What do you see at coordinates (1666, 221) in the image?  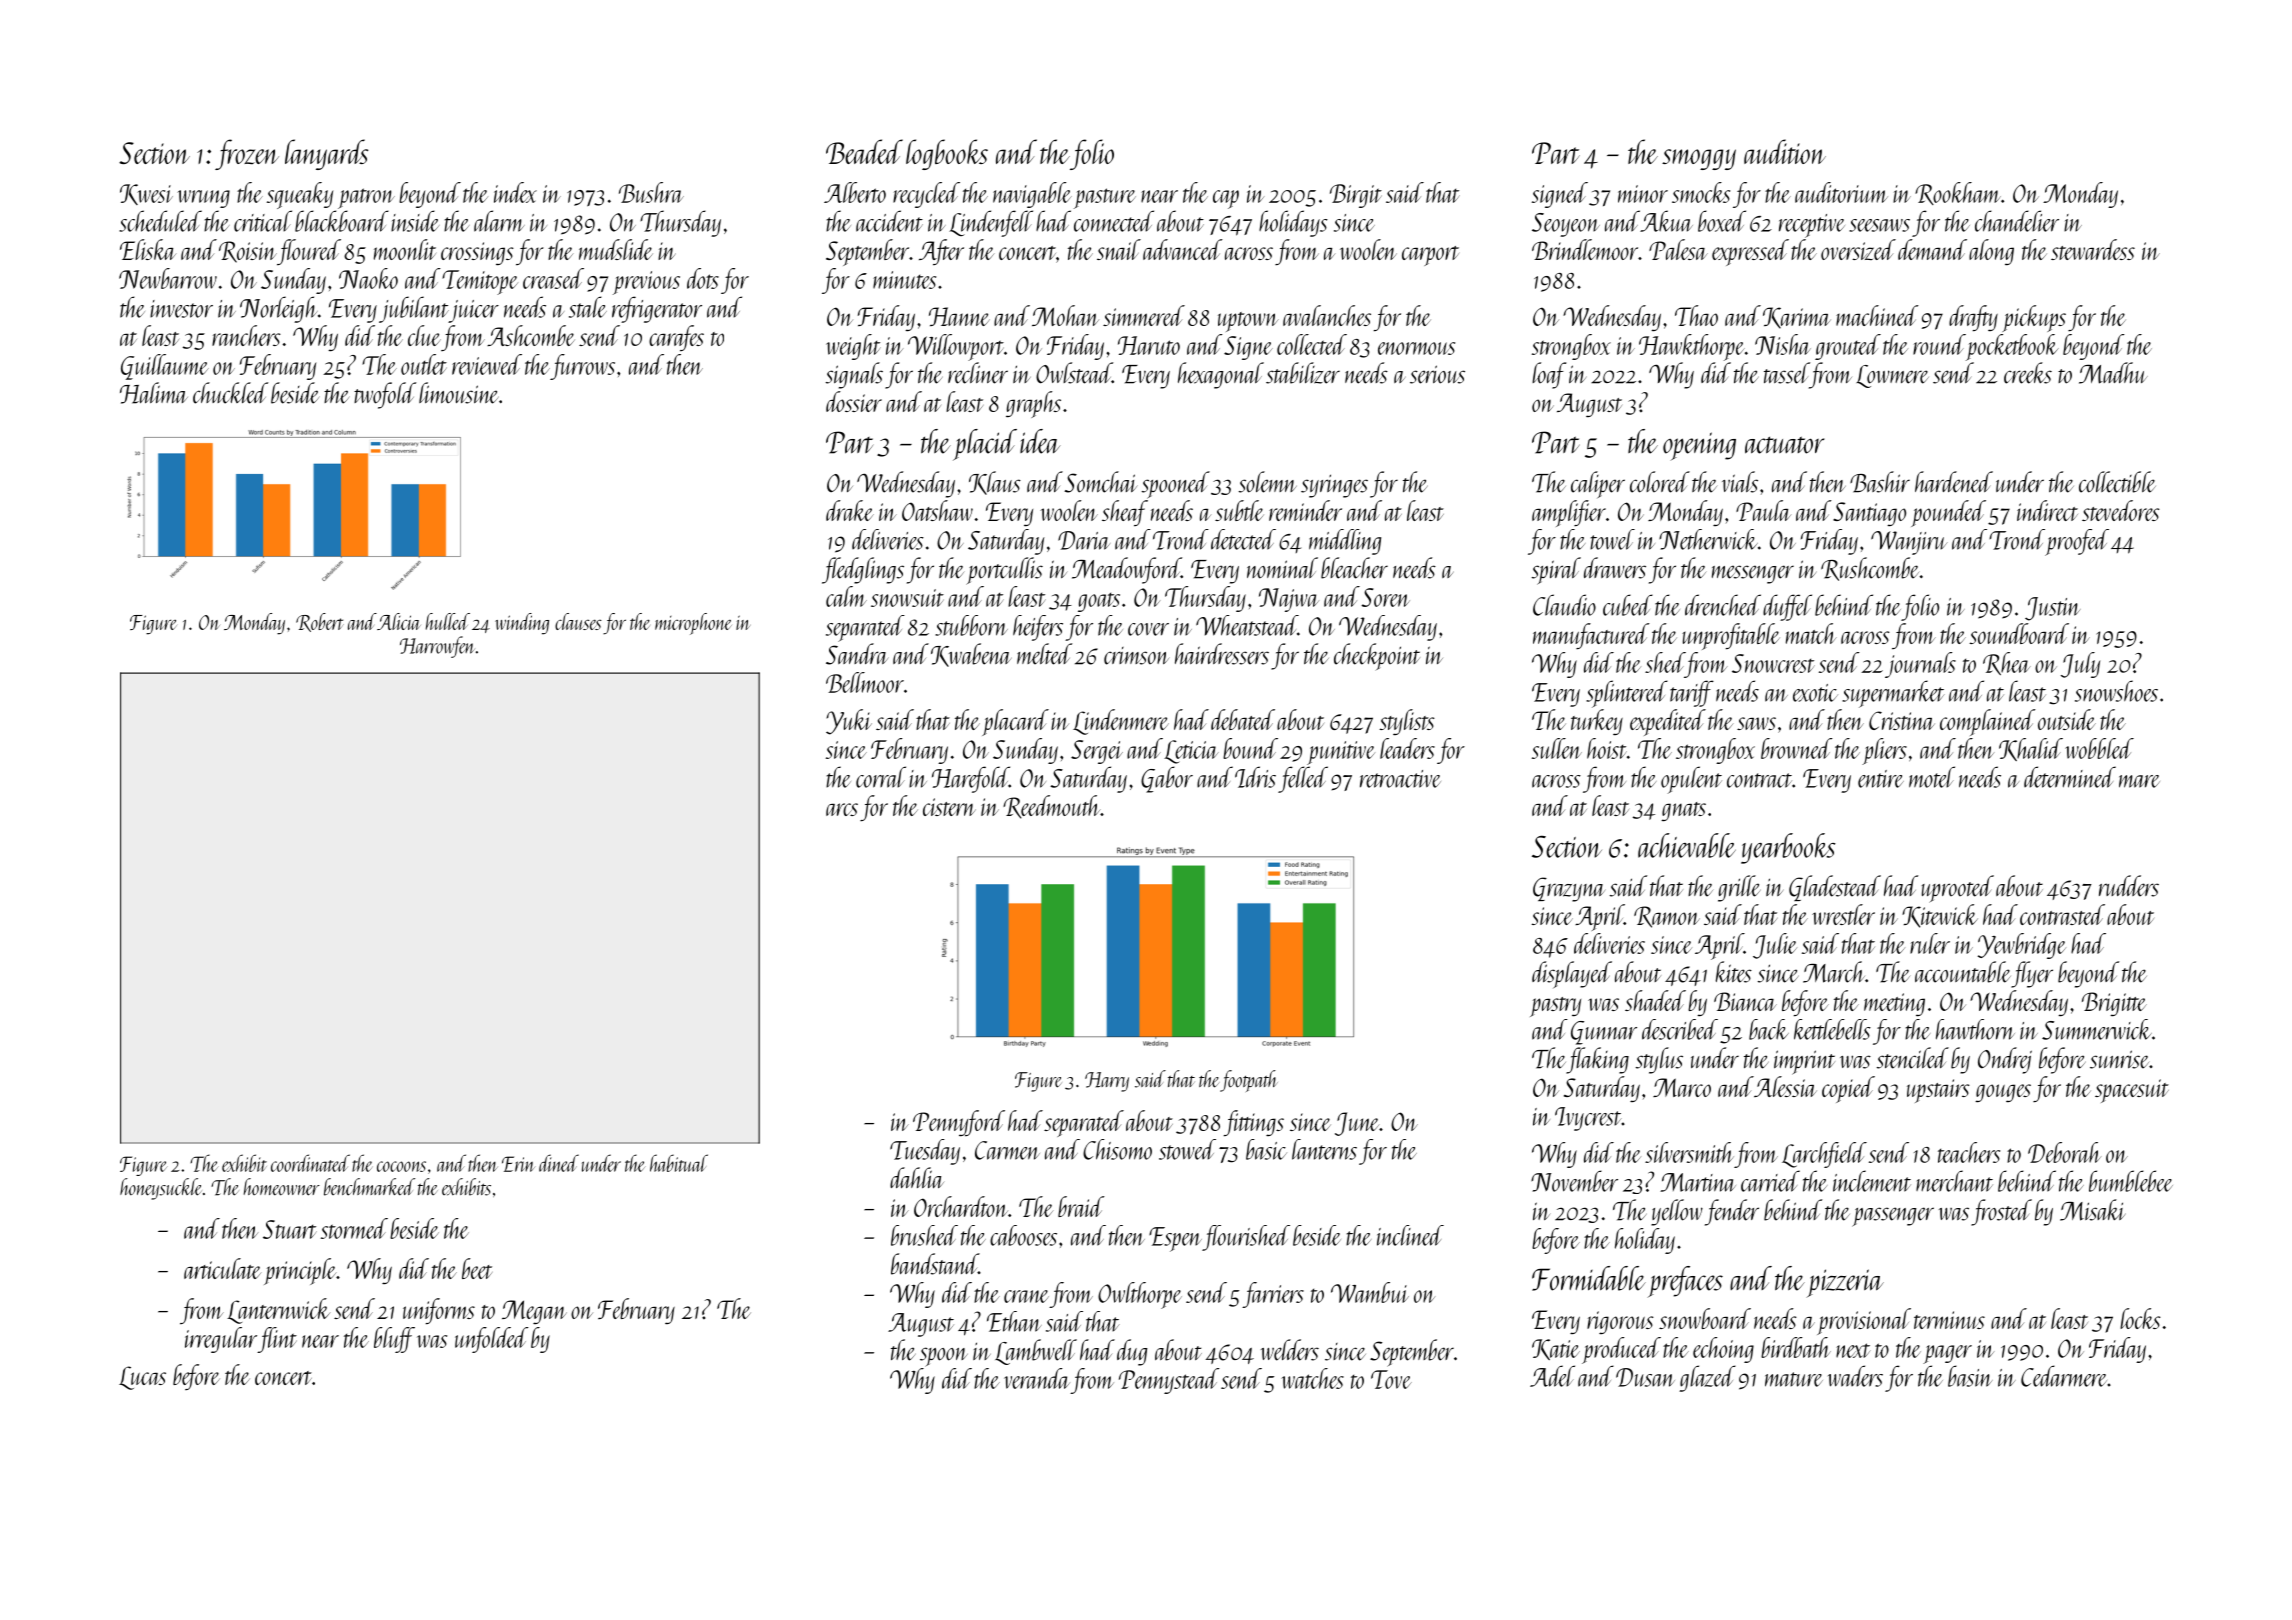 I see `Akua` at bounding box center [1666, 221].
